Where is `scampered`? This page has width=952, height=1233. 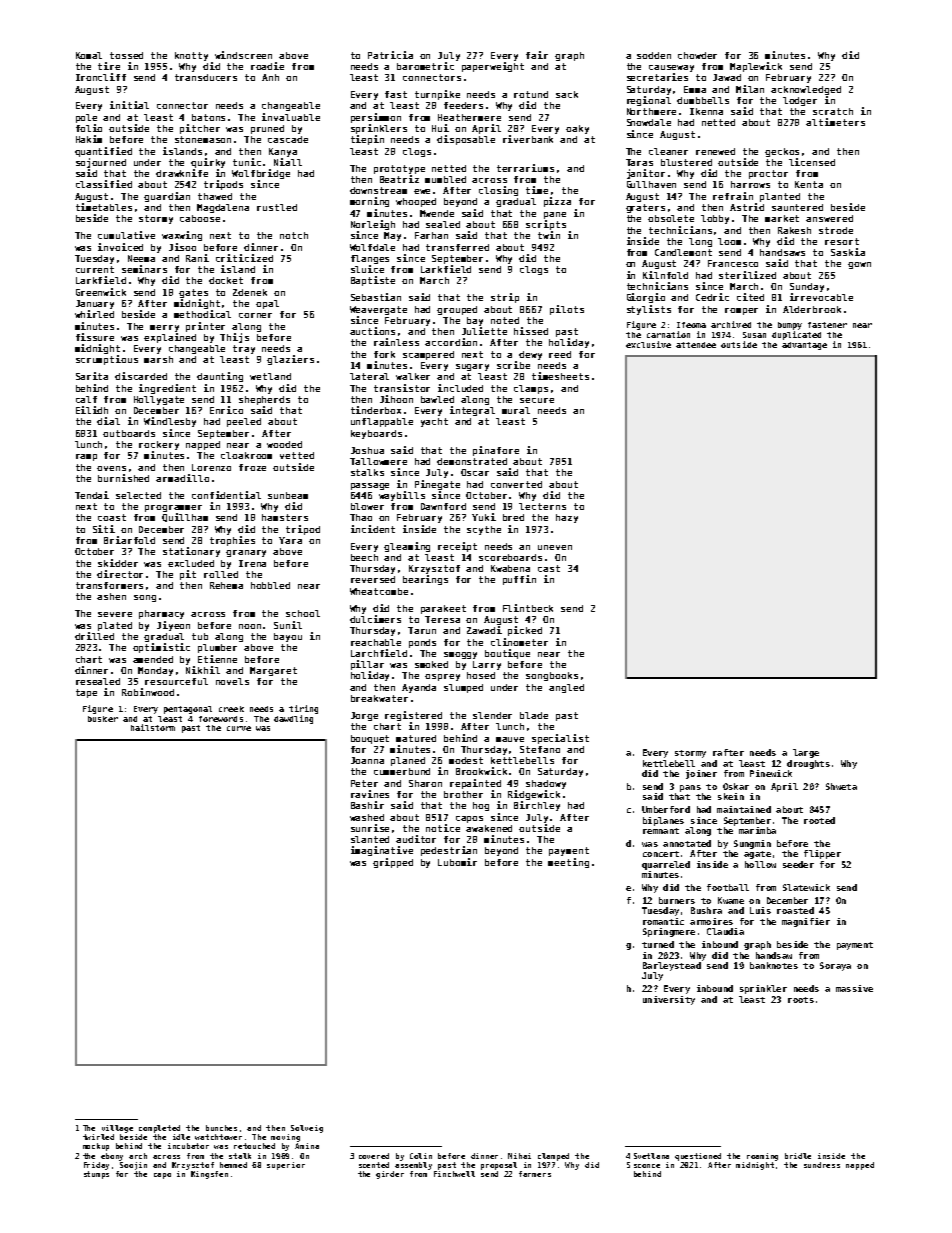
scampered is located at coordinates (428, 355).
